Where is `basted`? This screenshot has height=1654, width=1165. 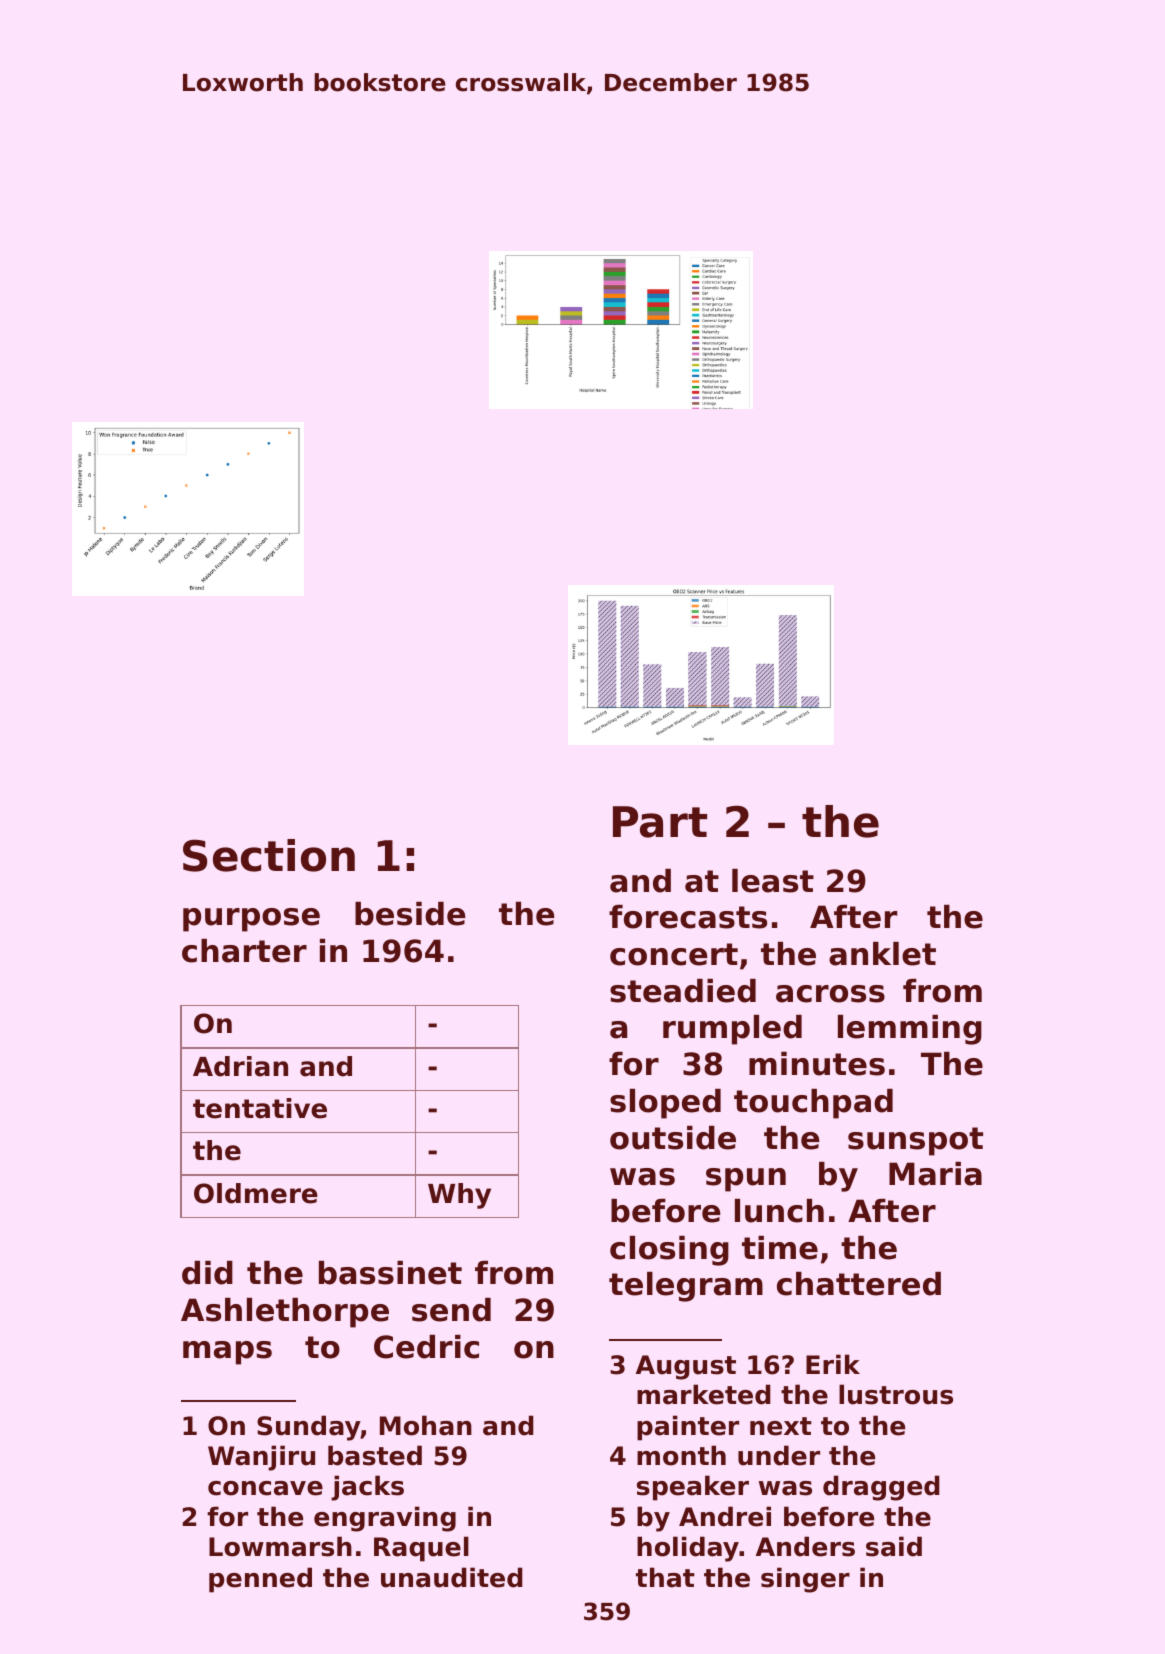 basted is located at coordinates (375, 1455).
